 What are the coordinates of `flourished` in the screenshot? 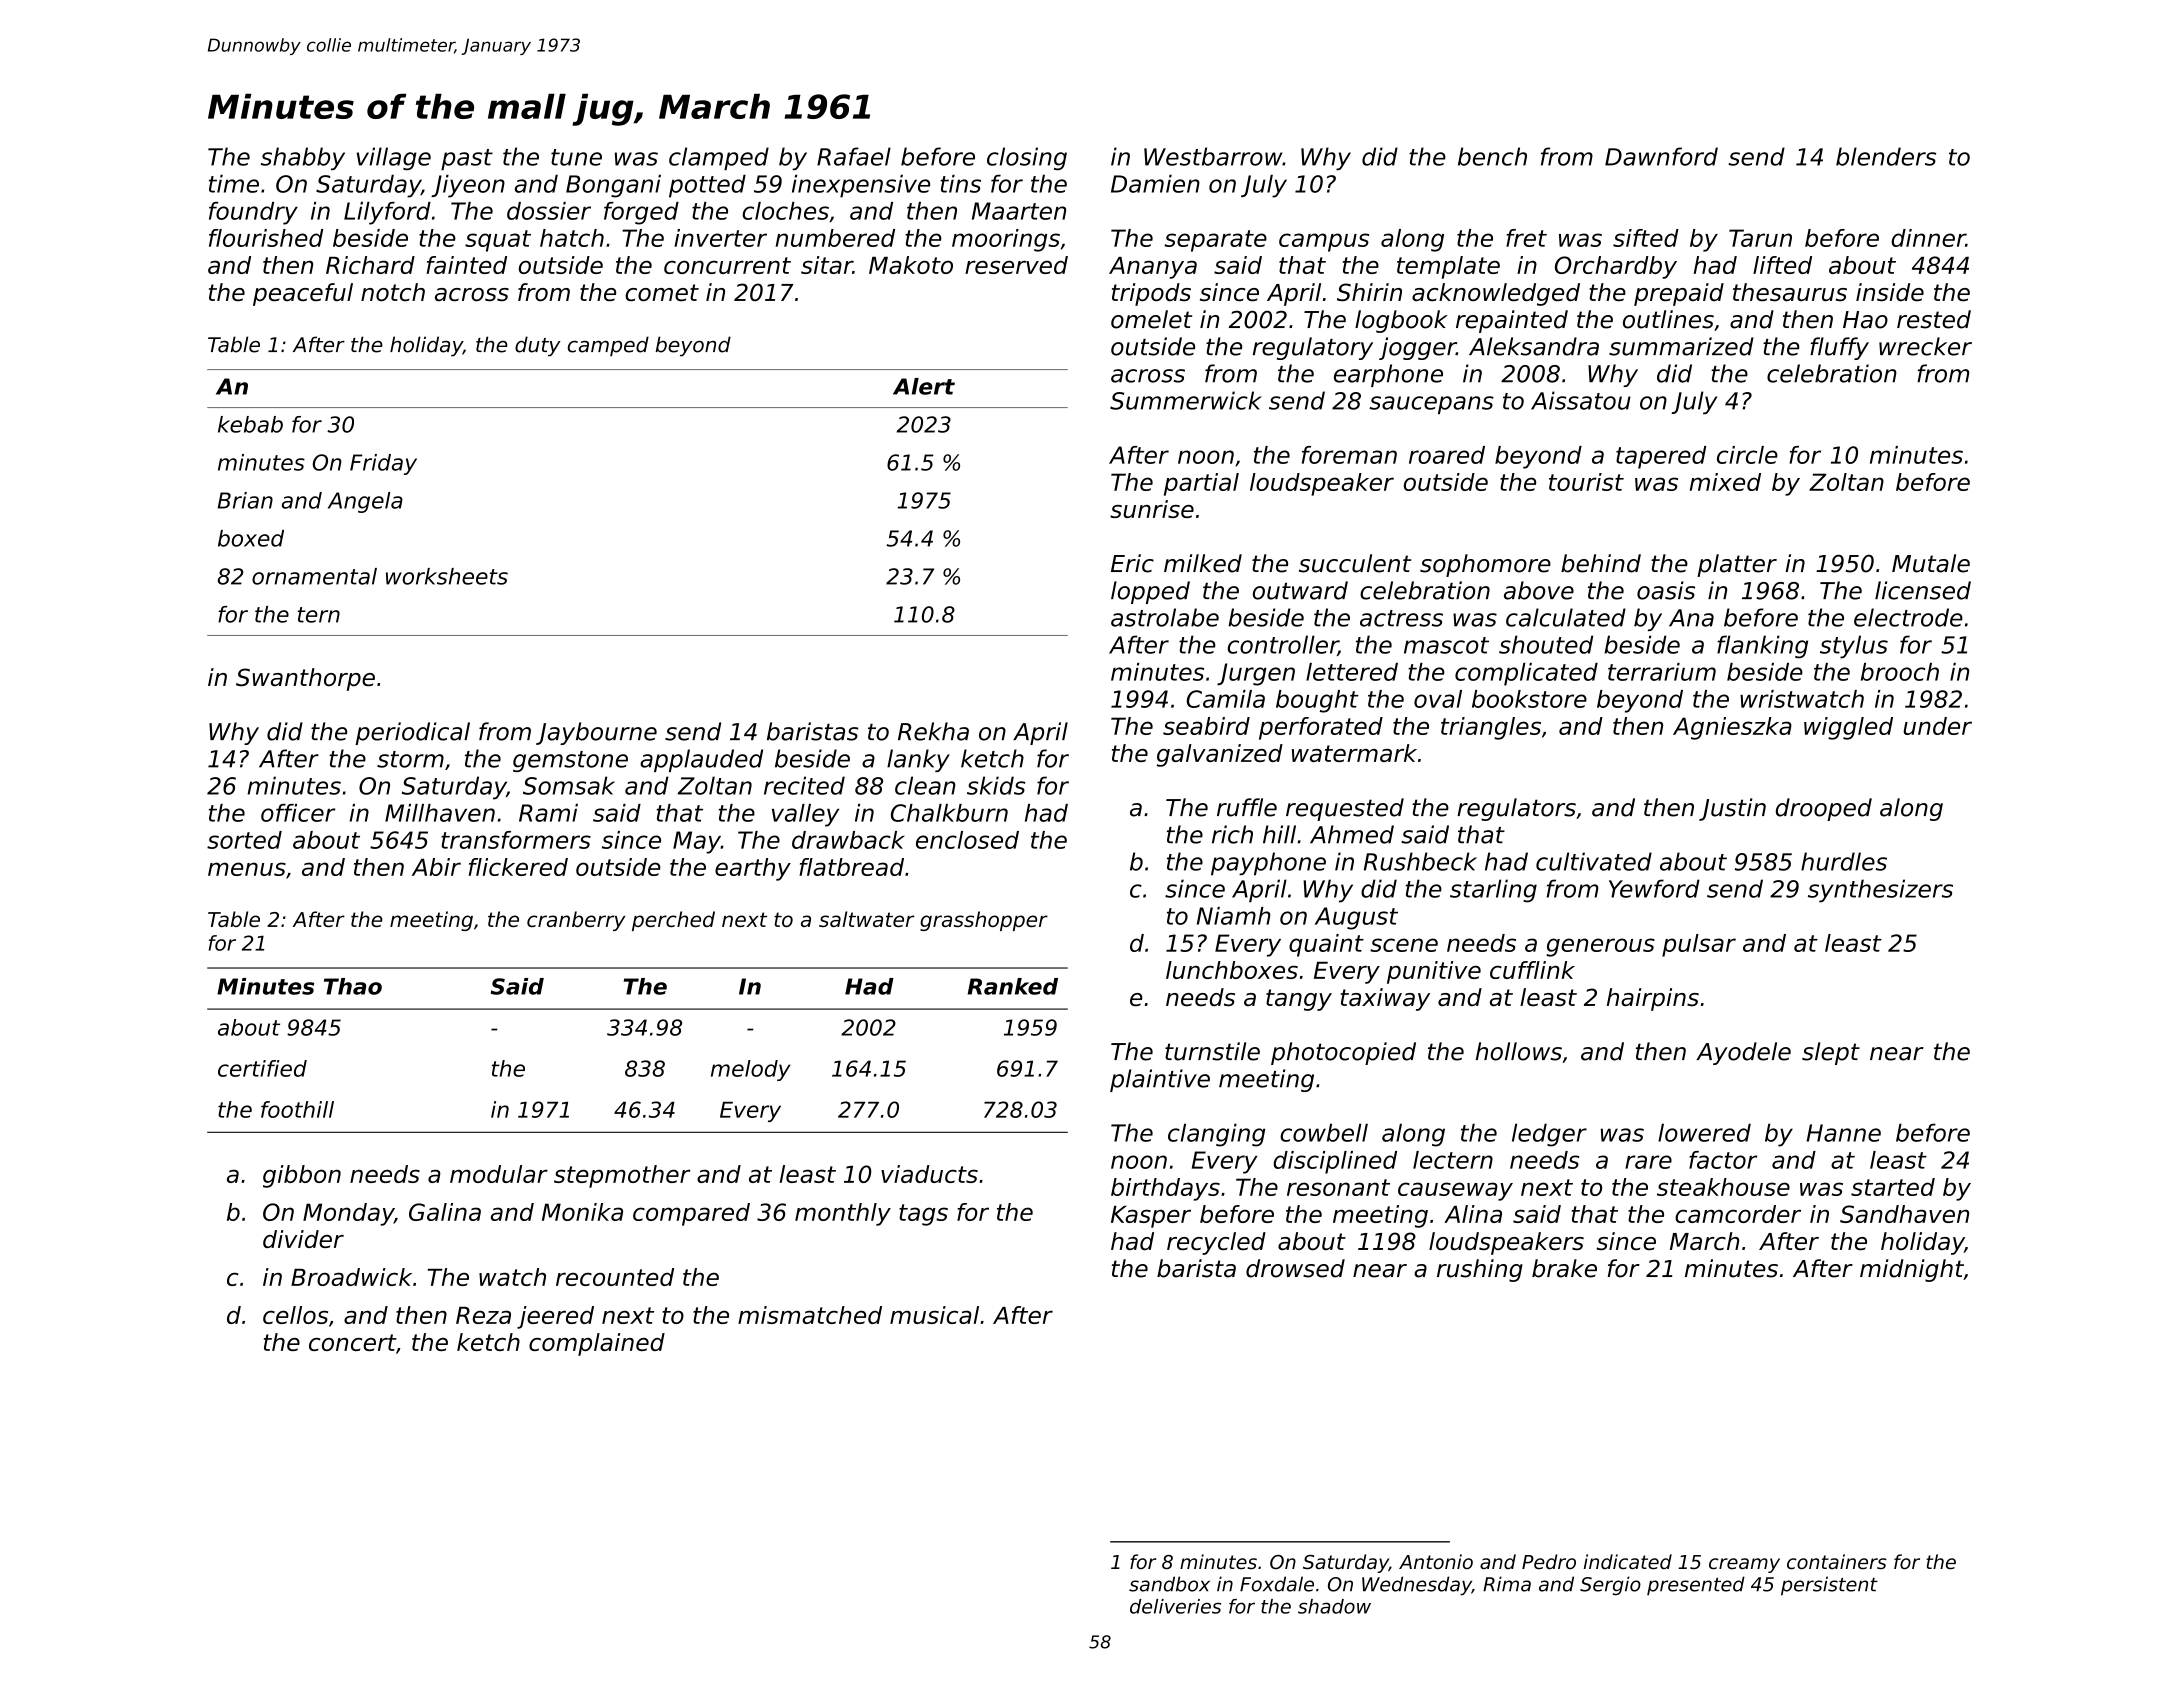 It's located at (266, 238).
